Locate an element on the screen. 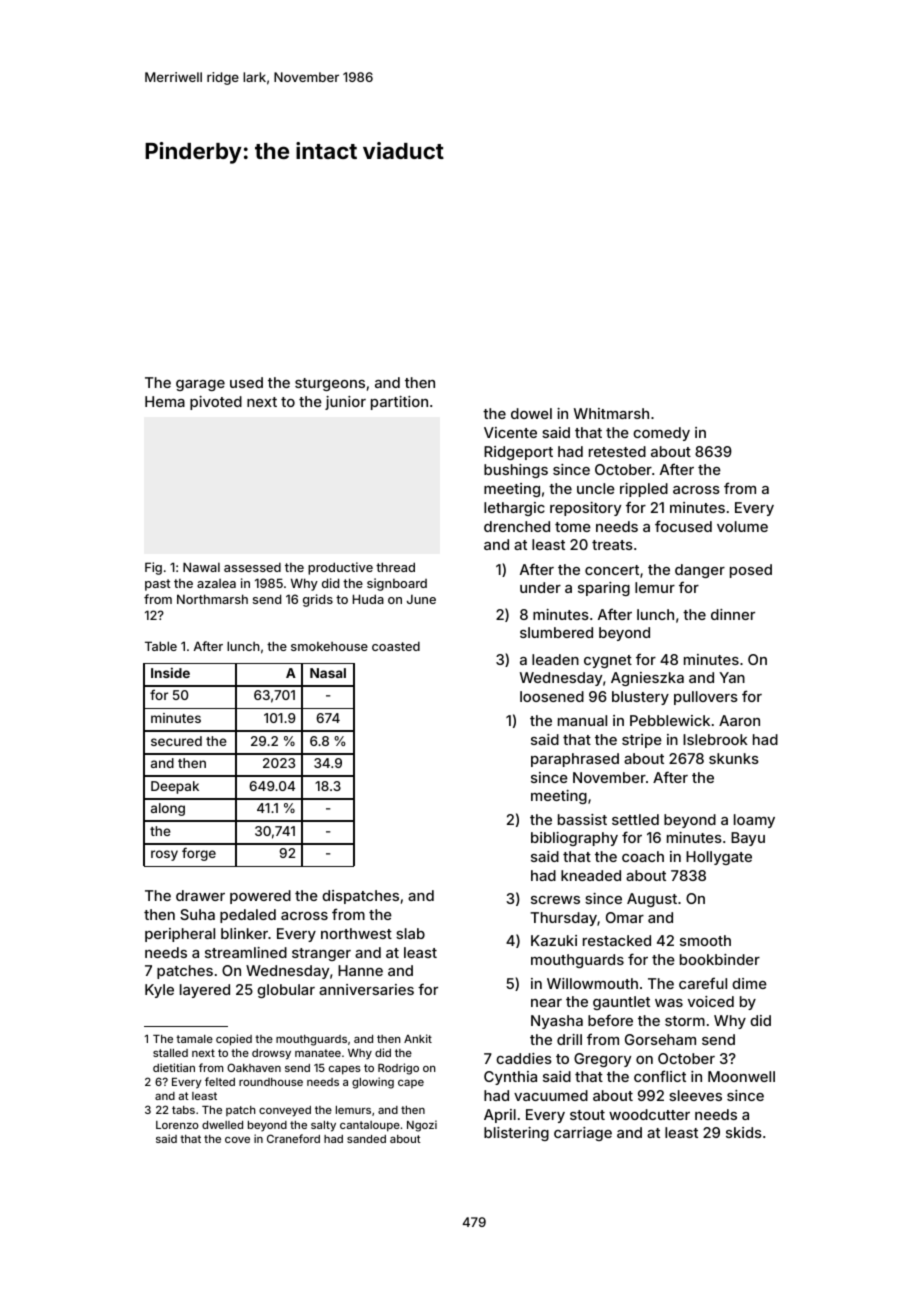 The width and height of the screenshot is (924, 1311). sturgeons is located at coordinates (330, 384).
